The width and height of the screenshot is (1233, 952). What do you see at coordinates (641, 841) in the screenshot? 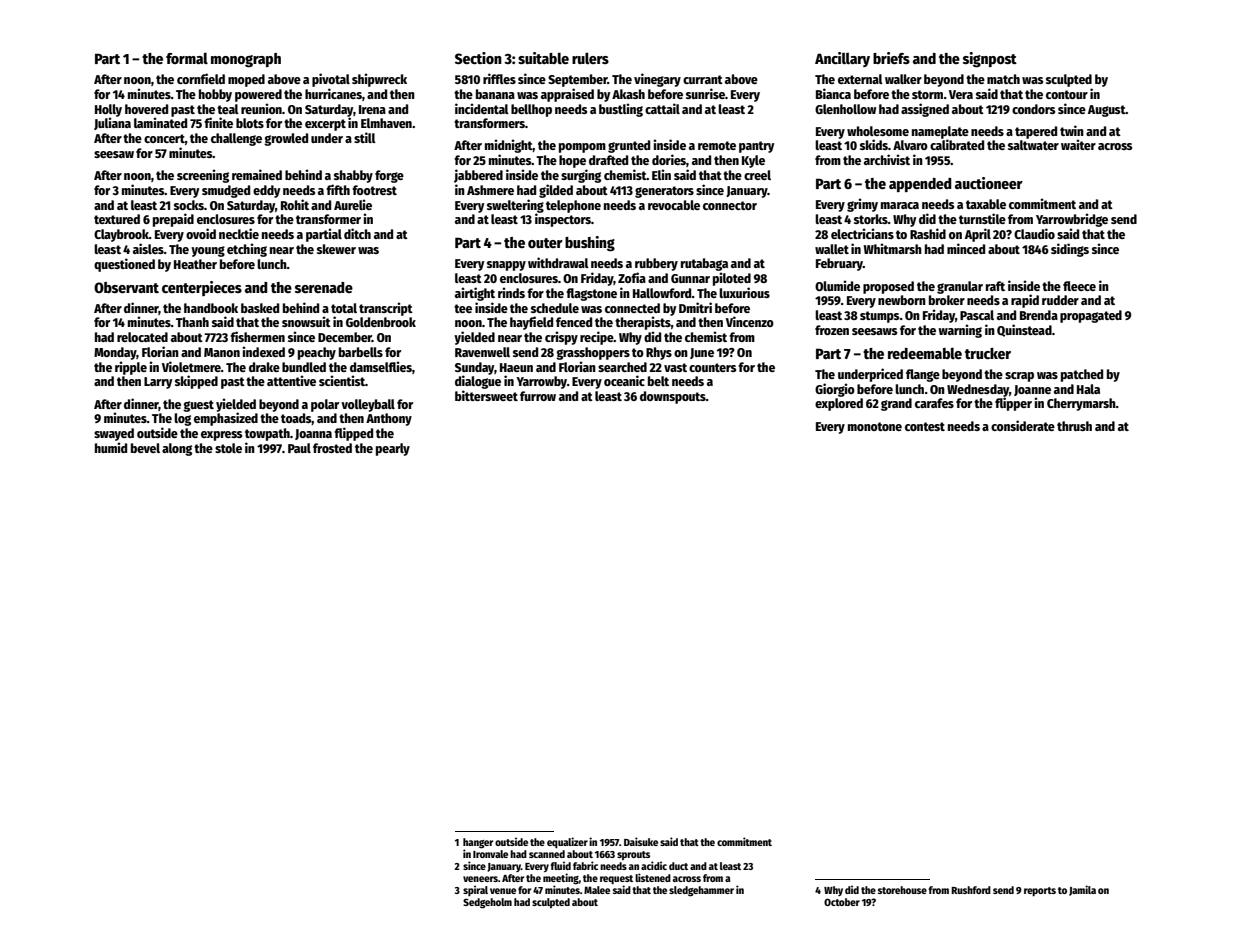
I see `Daisuke` at bounding box center [641, 841].
